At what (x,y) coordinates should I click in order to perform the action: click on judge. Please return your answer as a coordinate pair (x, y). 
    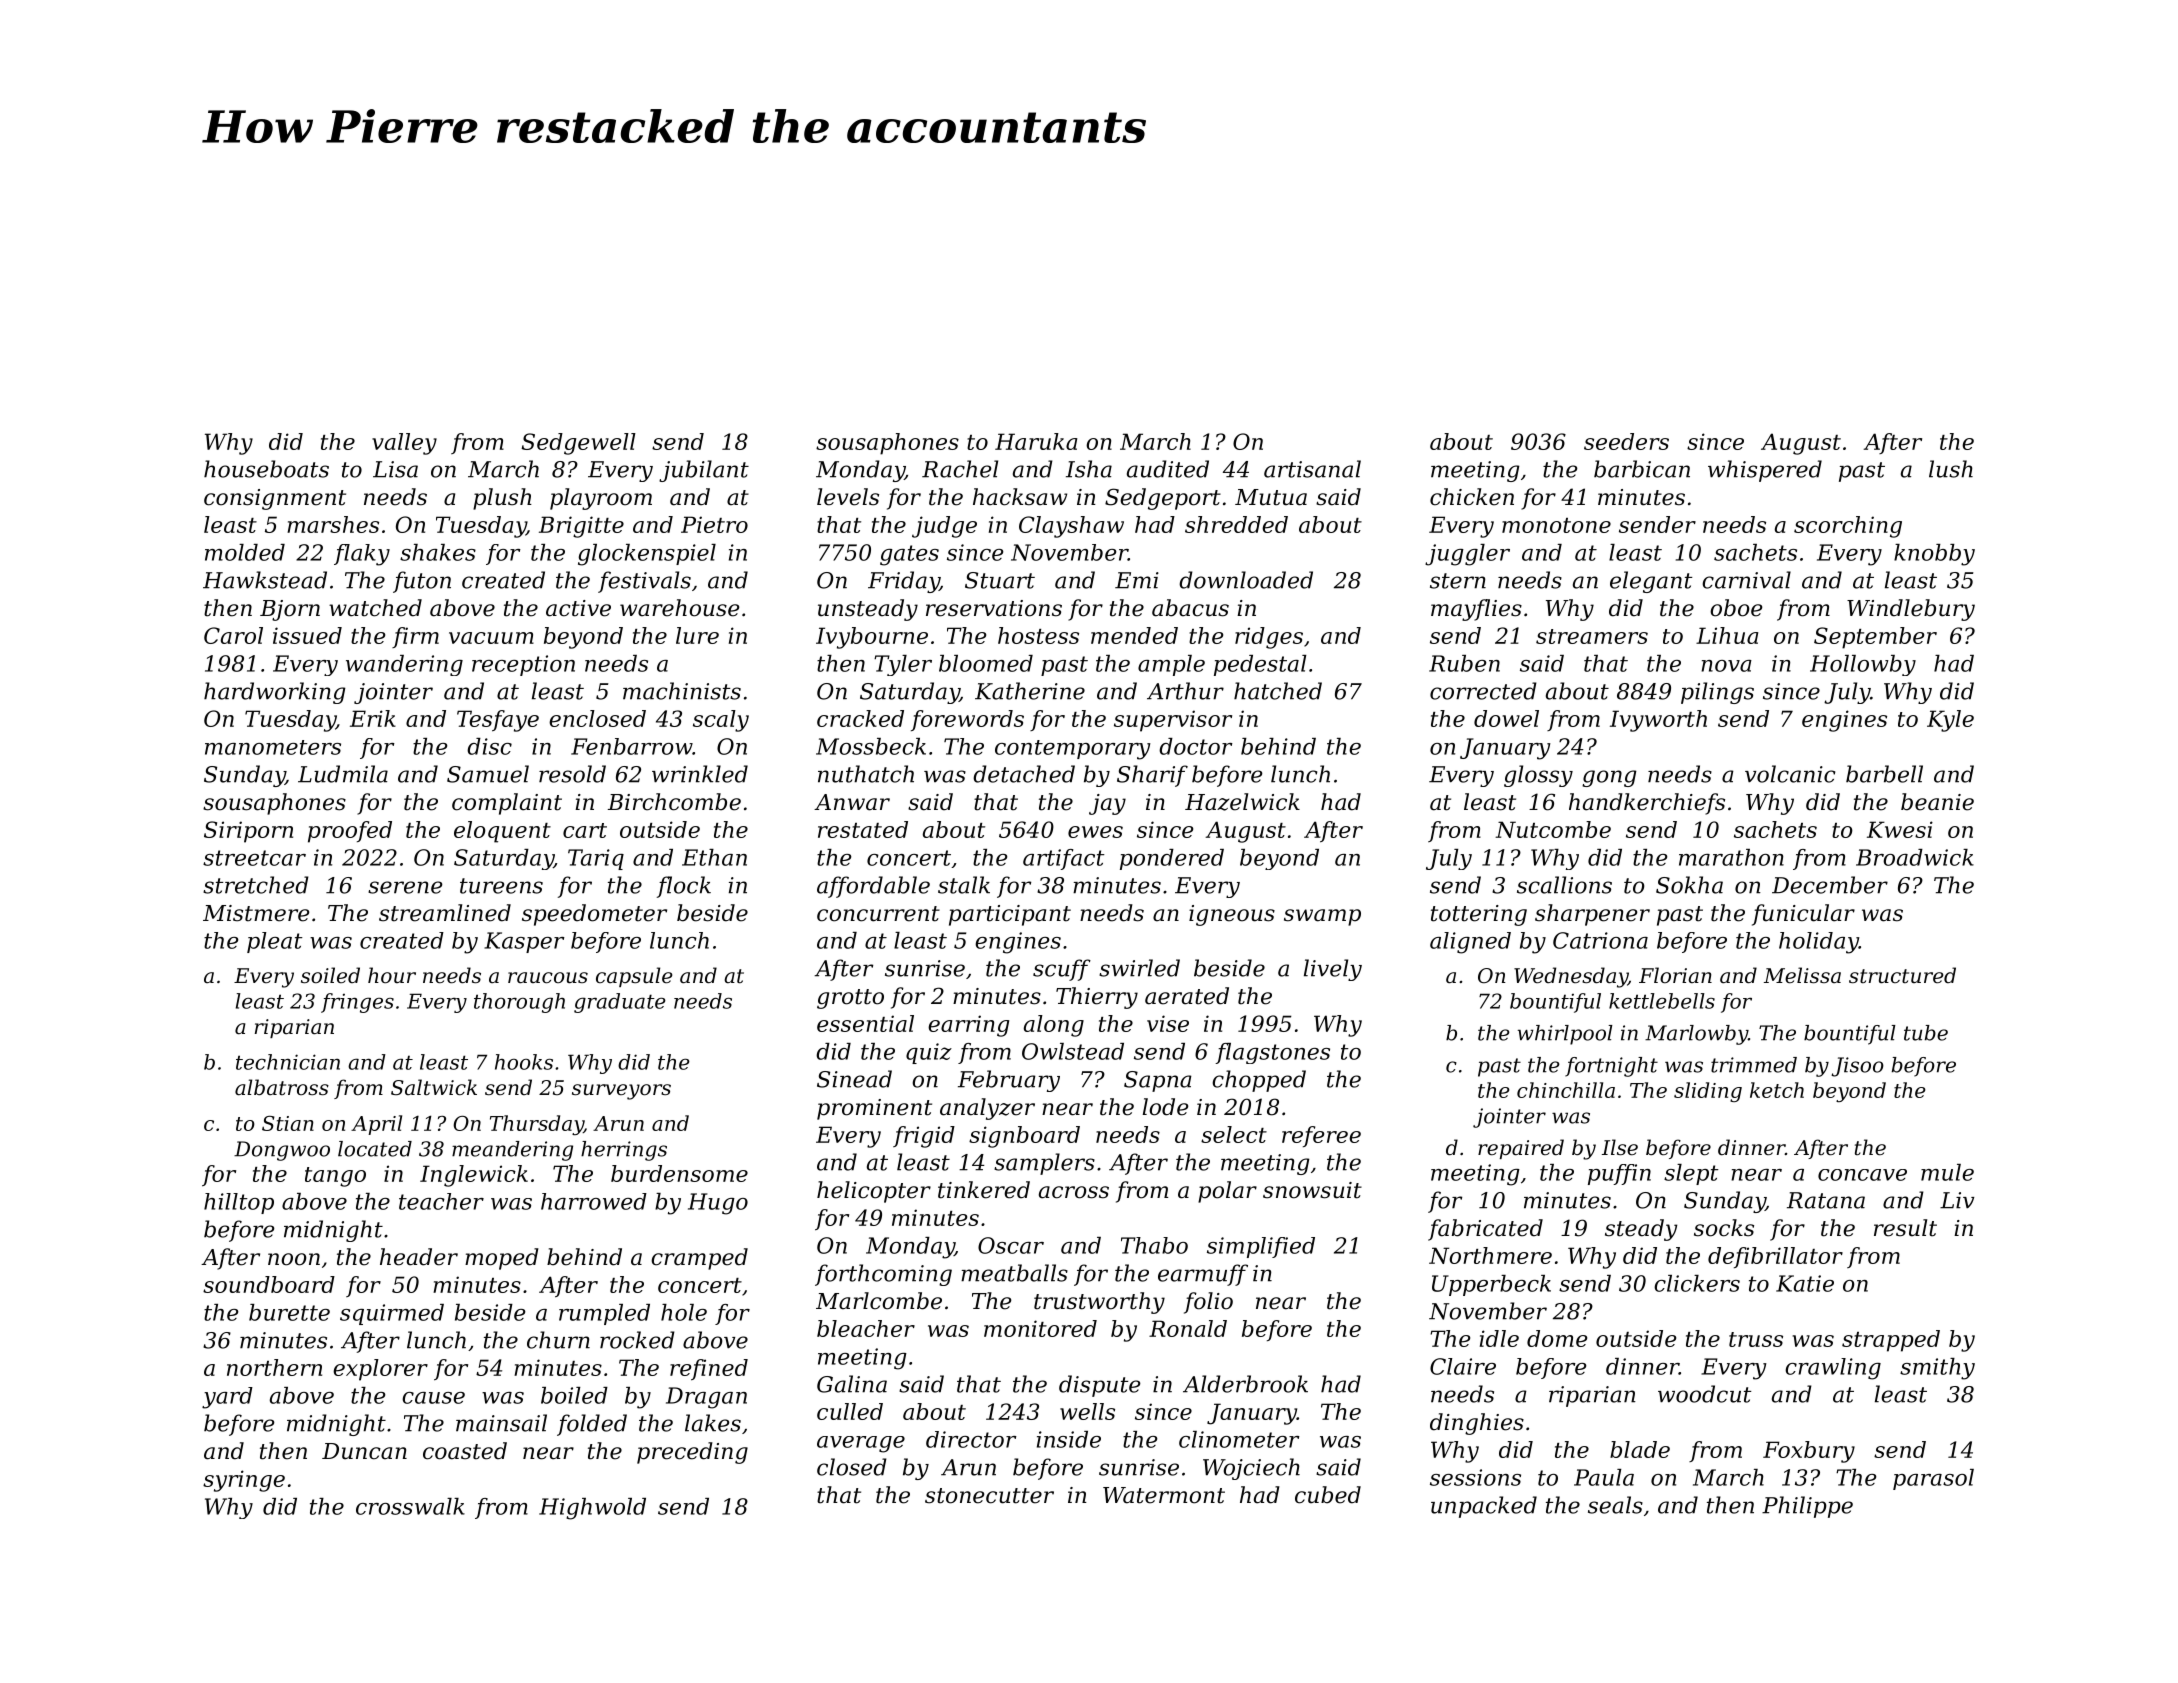
    Looking at the image, I should click on (944, 527).
